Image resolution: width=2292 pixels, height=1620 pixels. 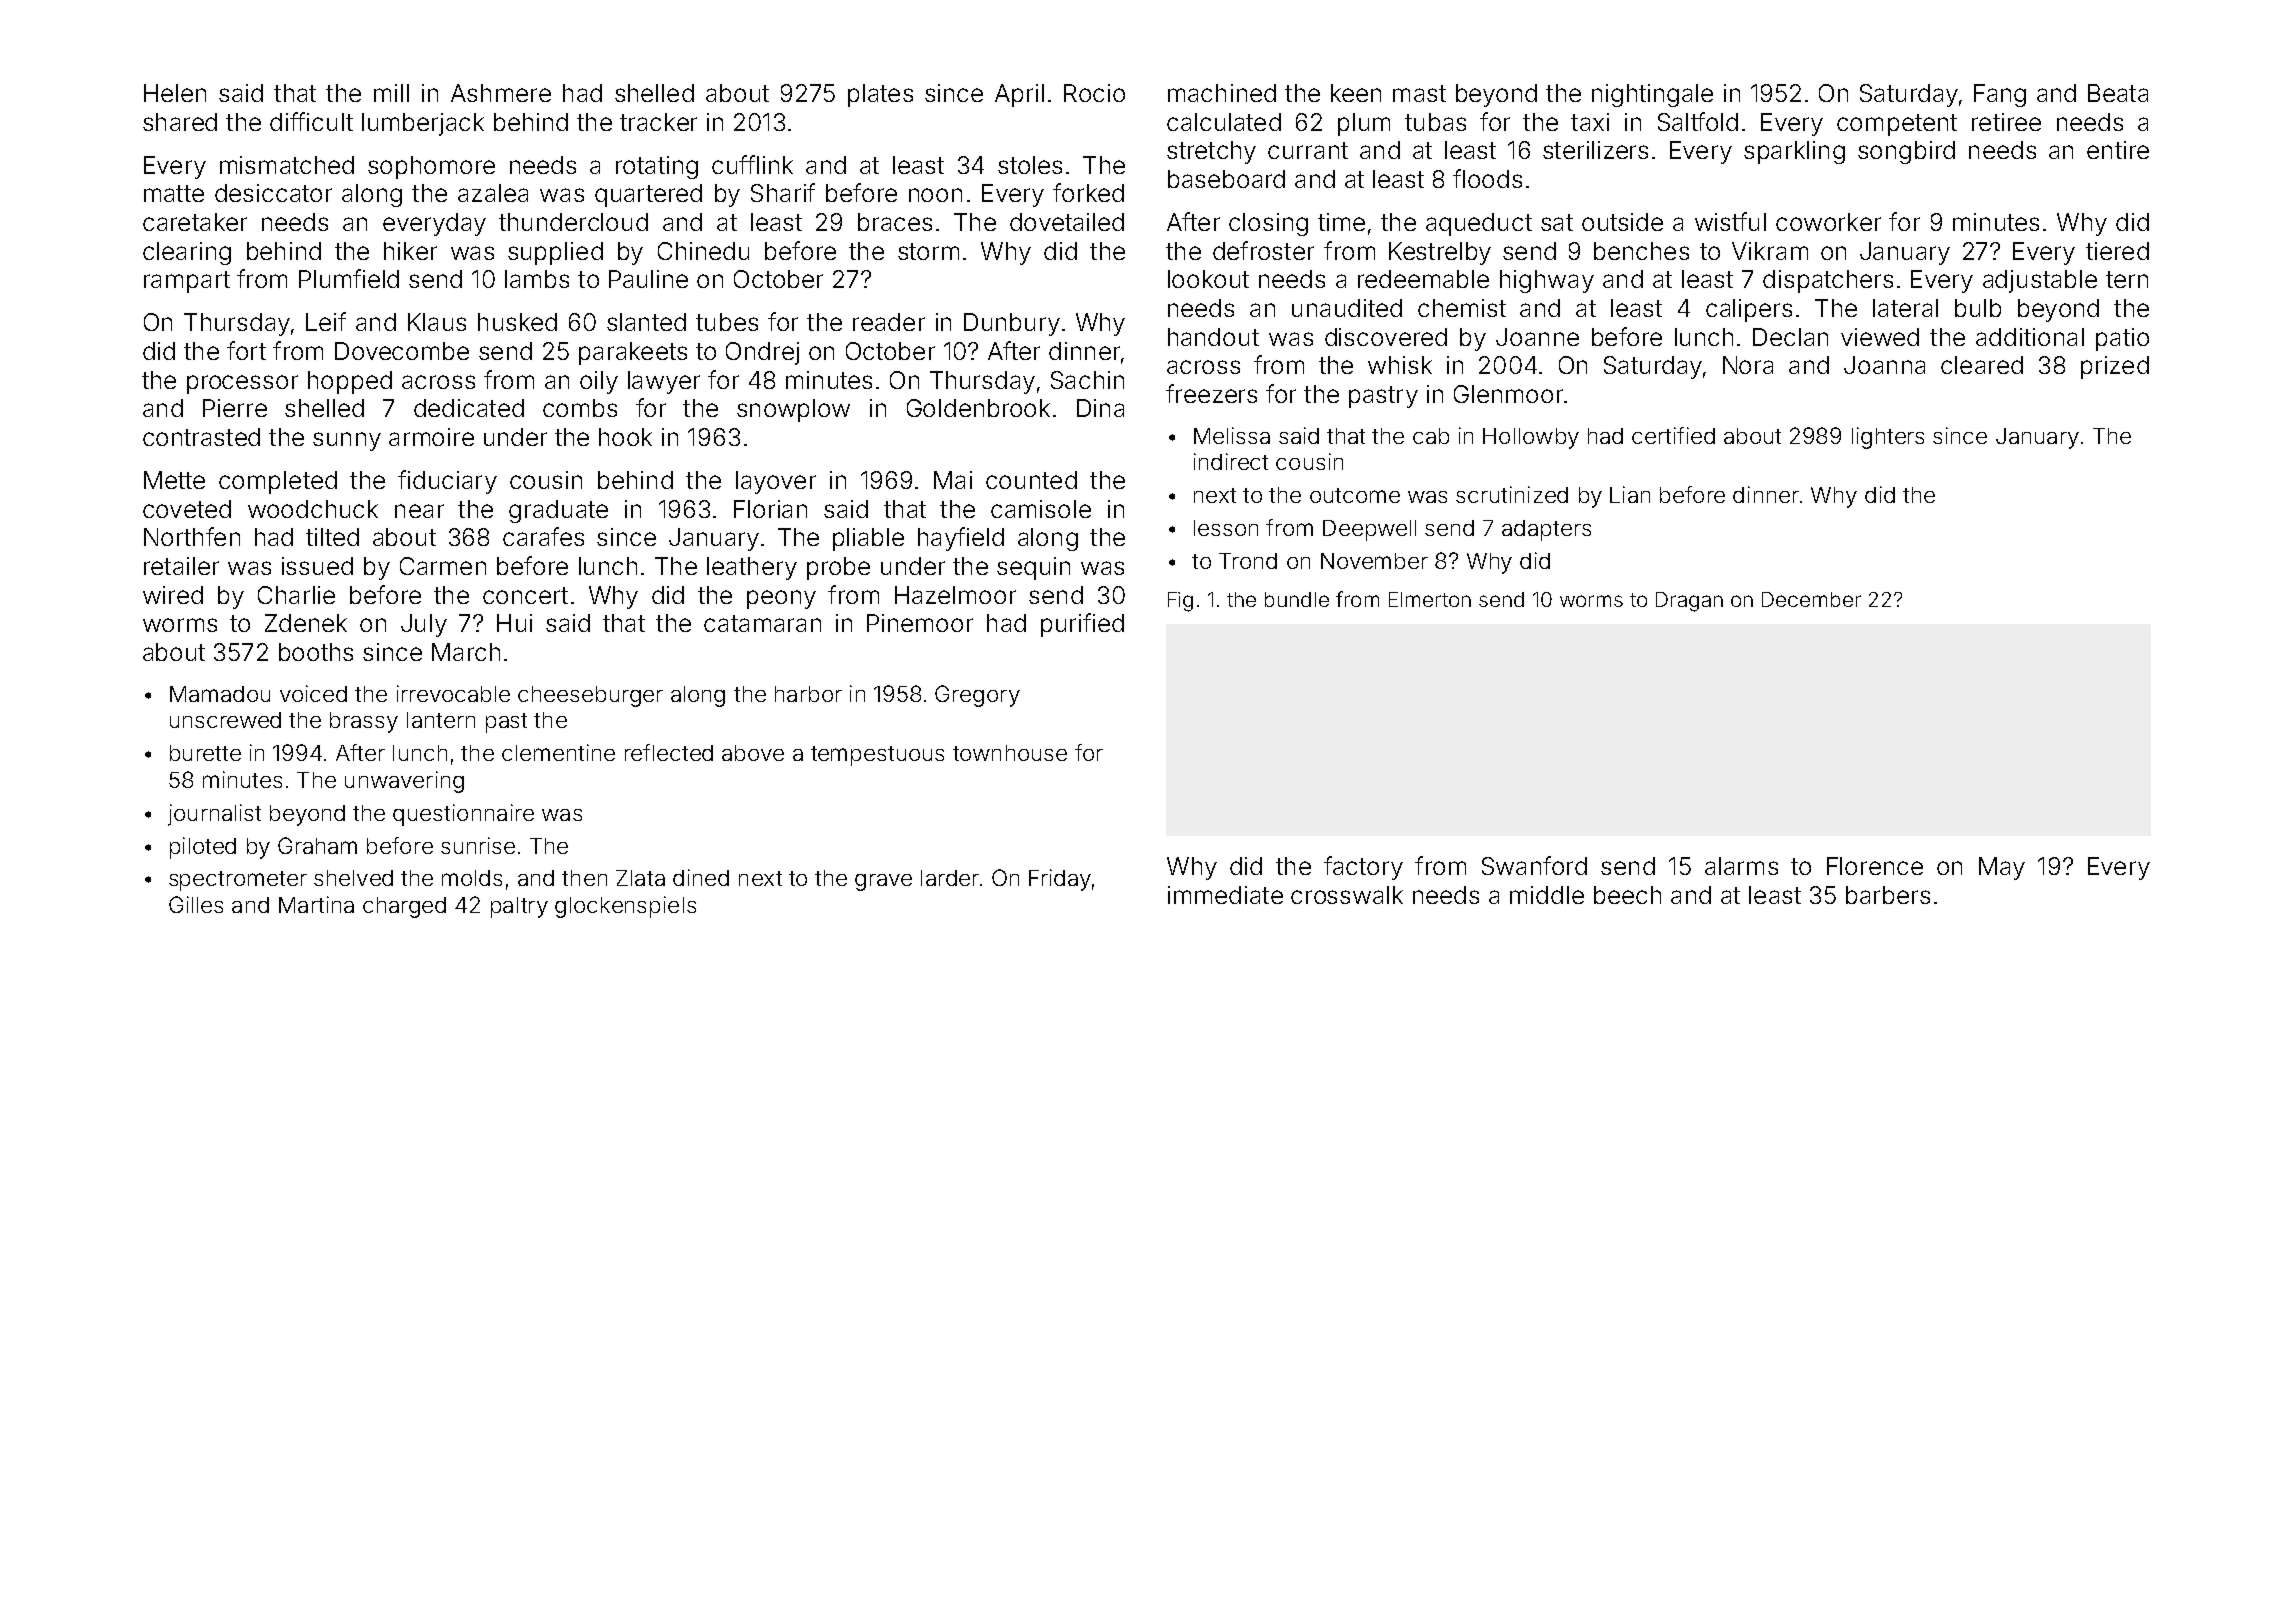 I want to click on townhouse, so click(x=1010, y=753).
